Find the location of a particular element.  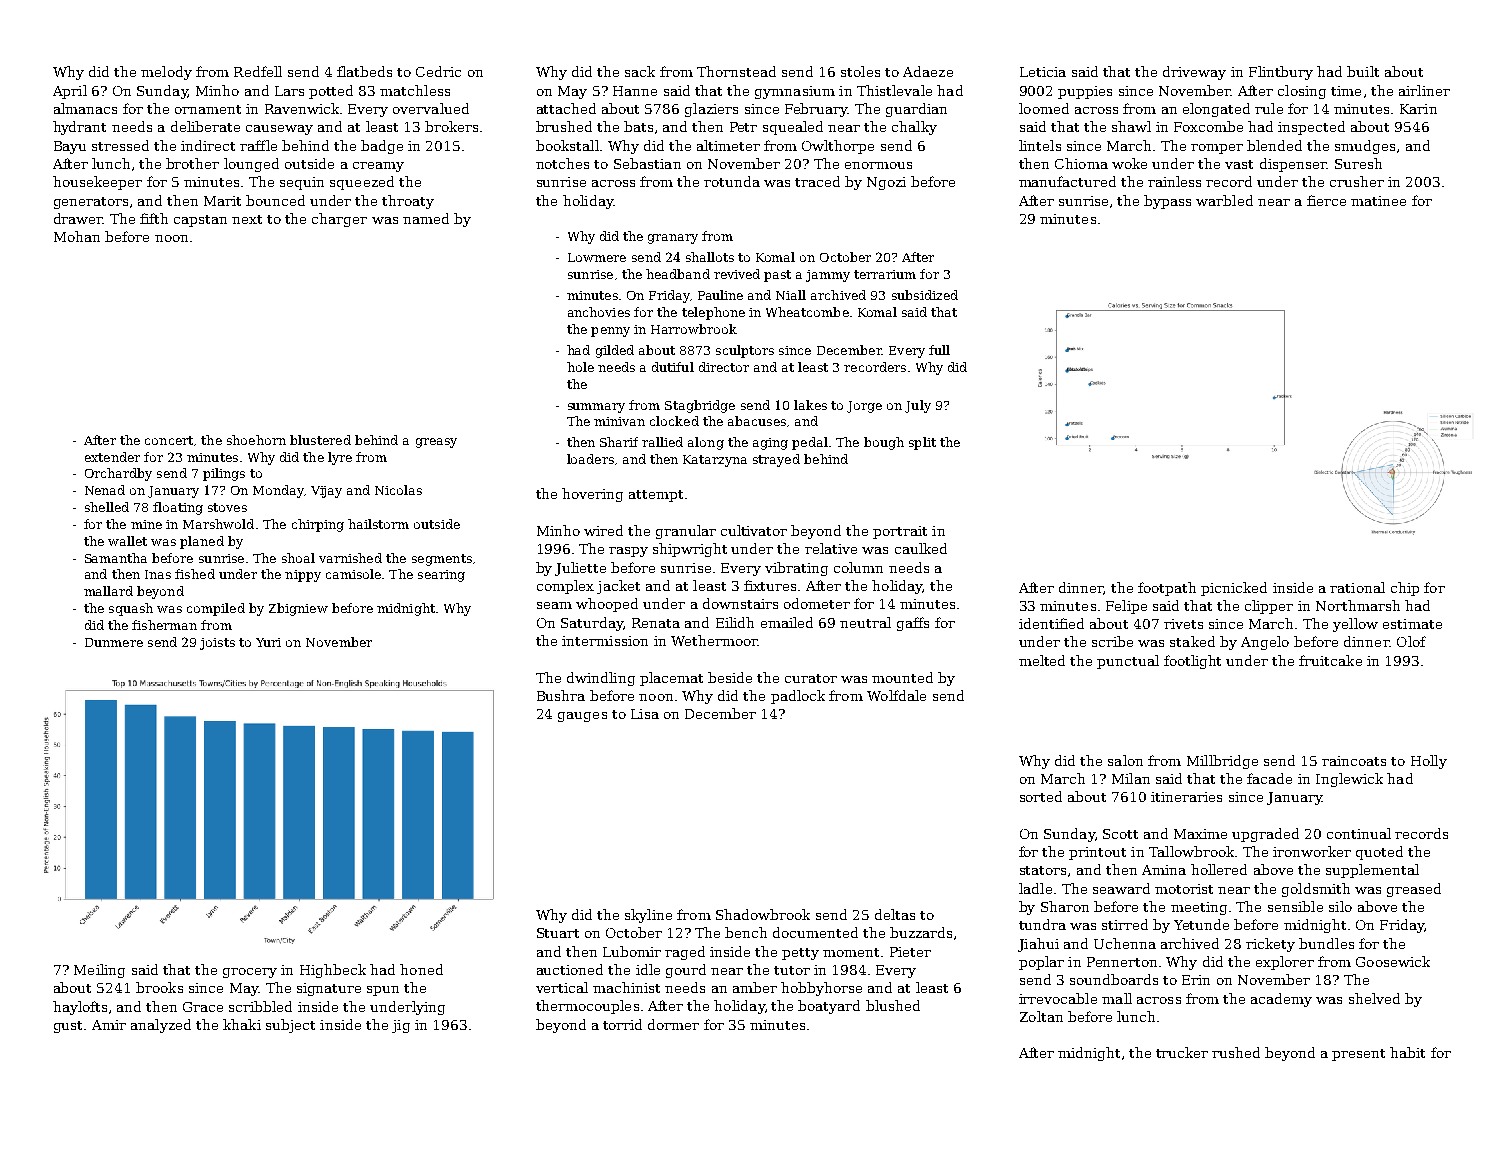

joists is located at coordinates (217, 644).
